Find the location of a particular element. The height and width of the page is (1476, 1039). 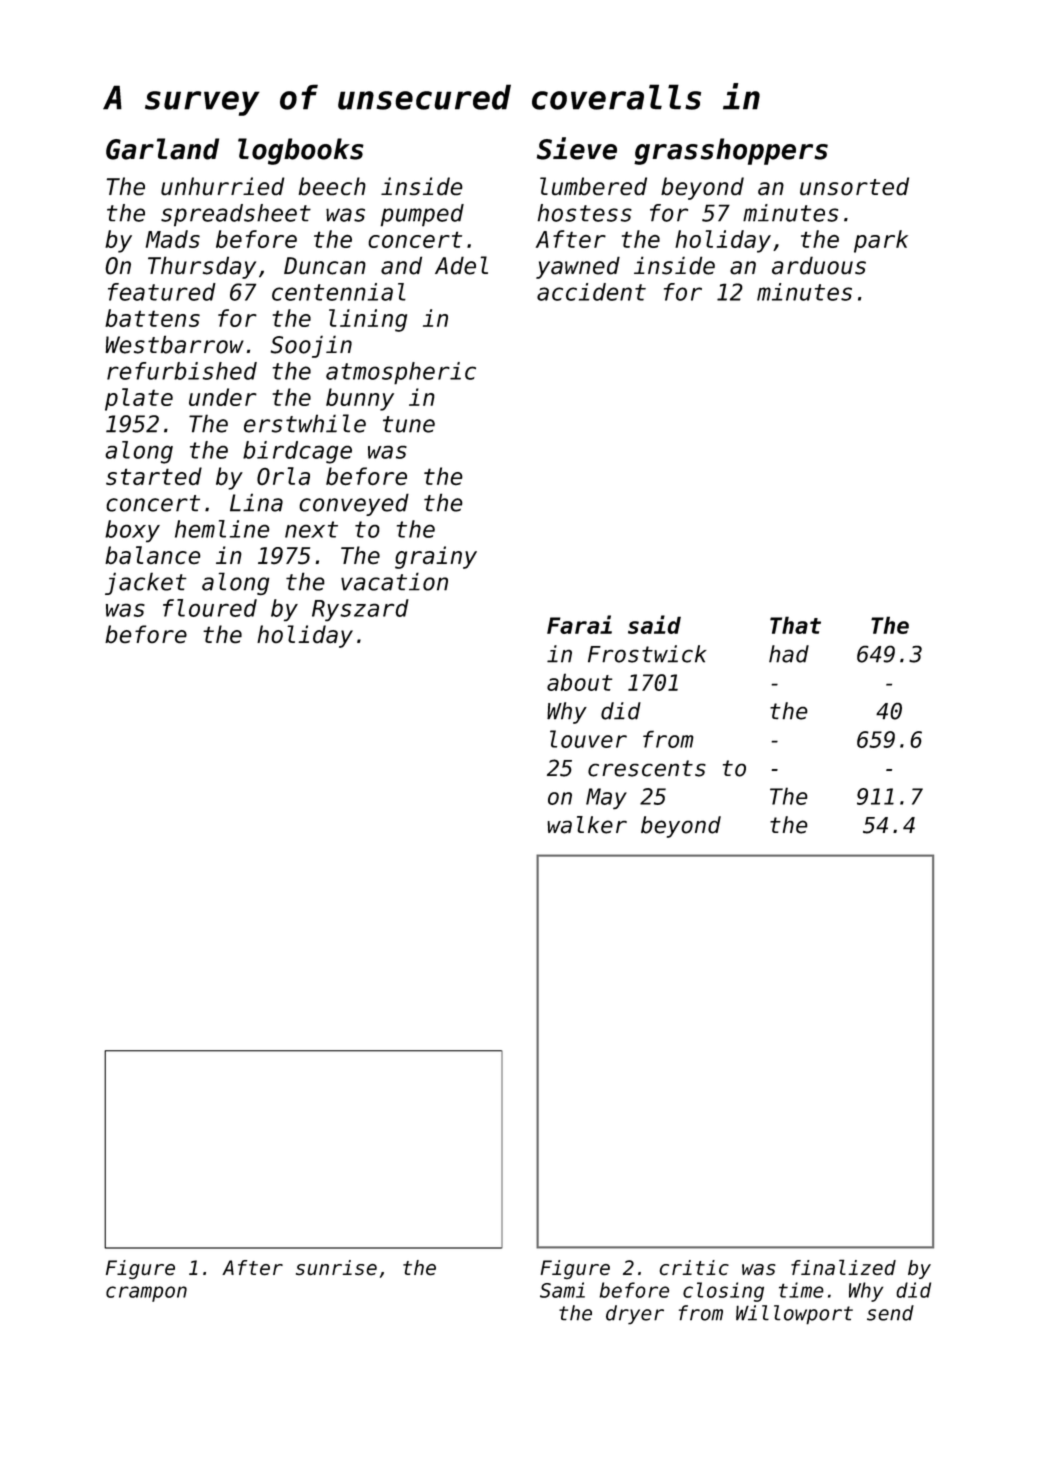

started is located at coordinates (154, 476).
